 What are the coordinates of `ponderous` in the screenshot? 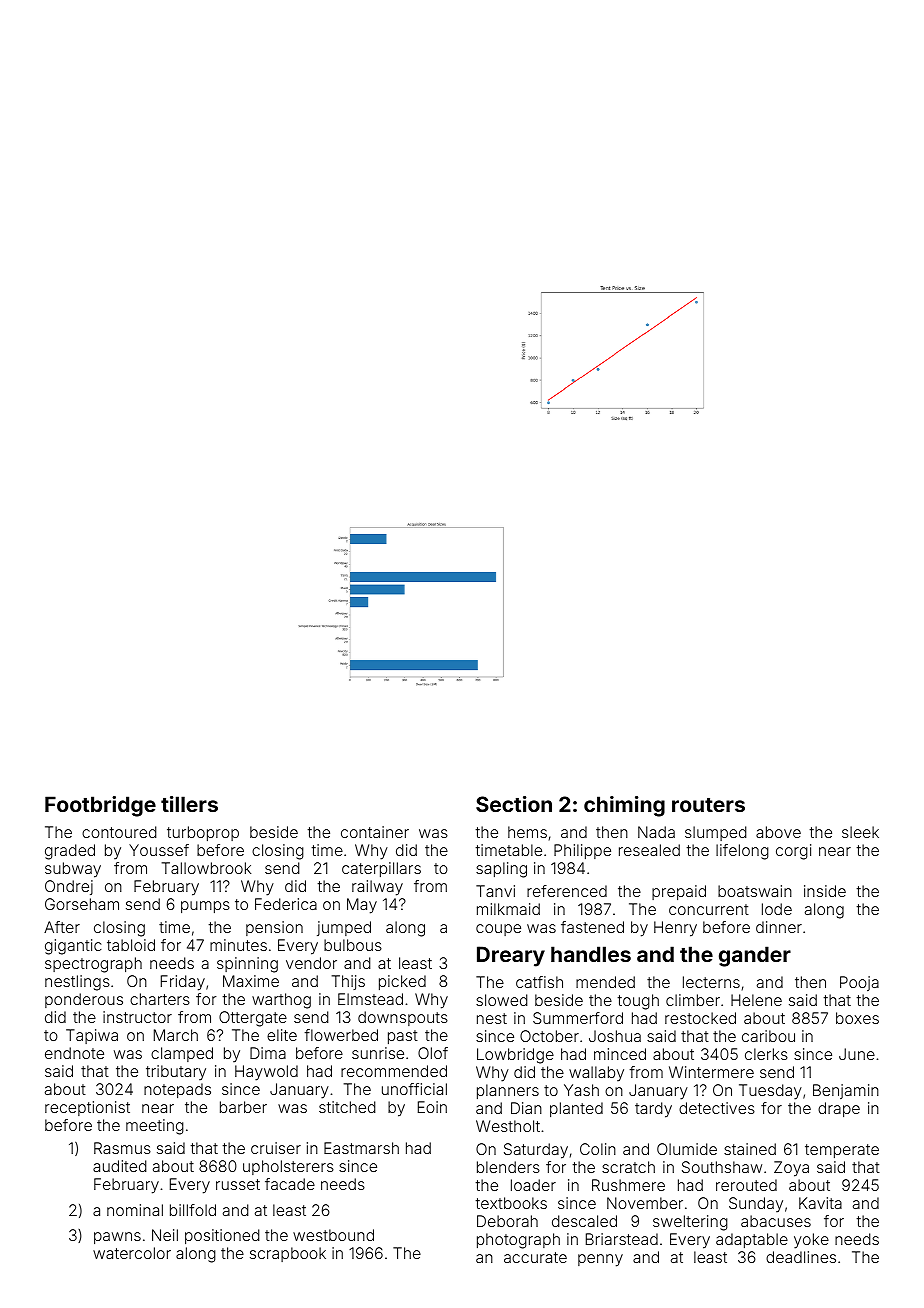 It's located at (84, 1000).
